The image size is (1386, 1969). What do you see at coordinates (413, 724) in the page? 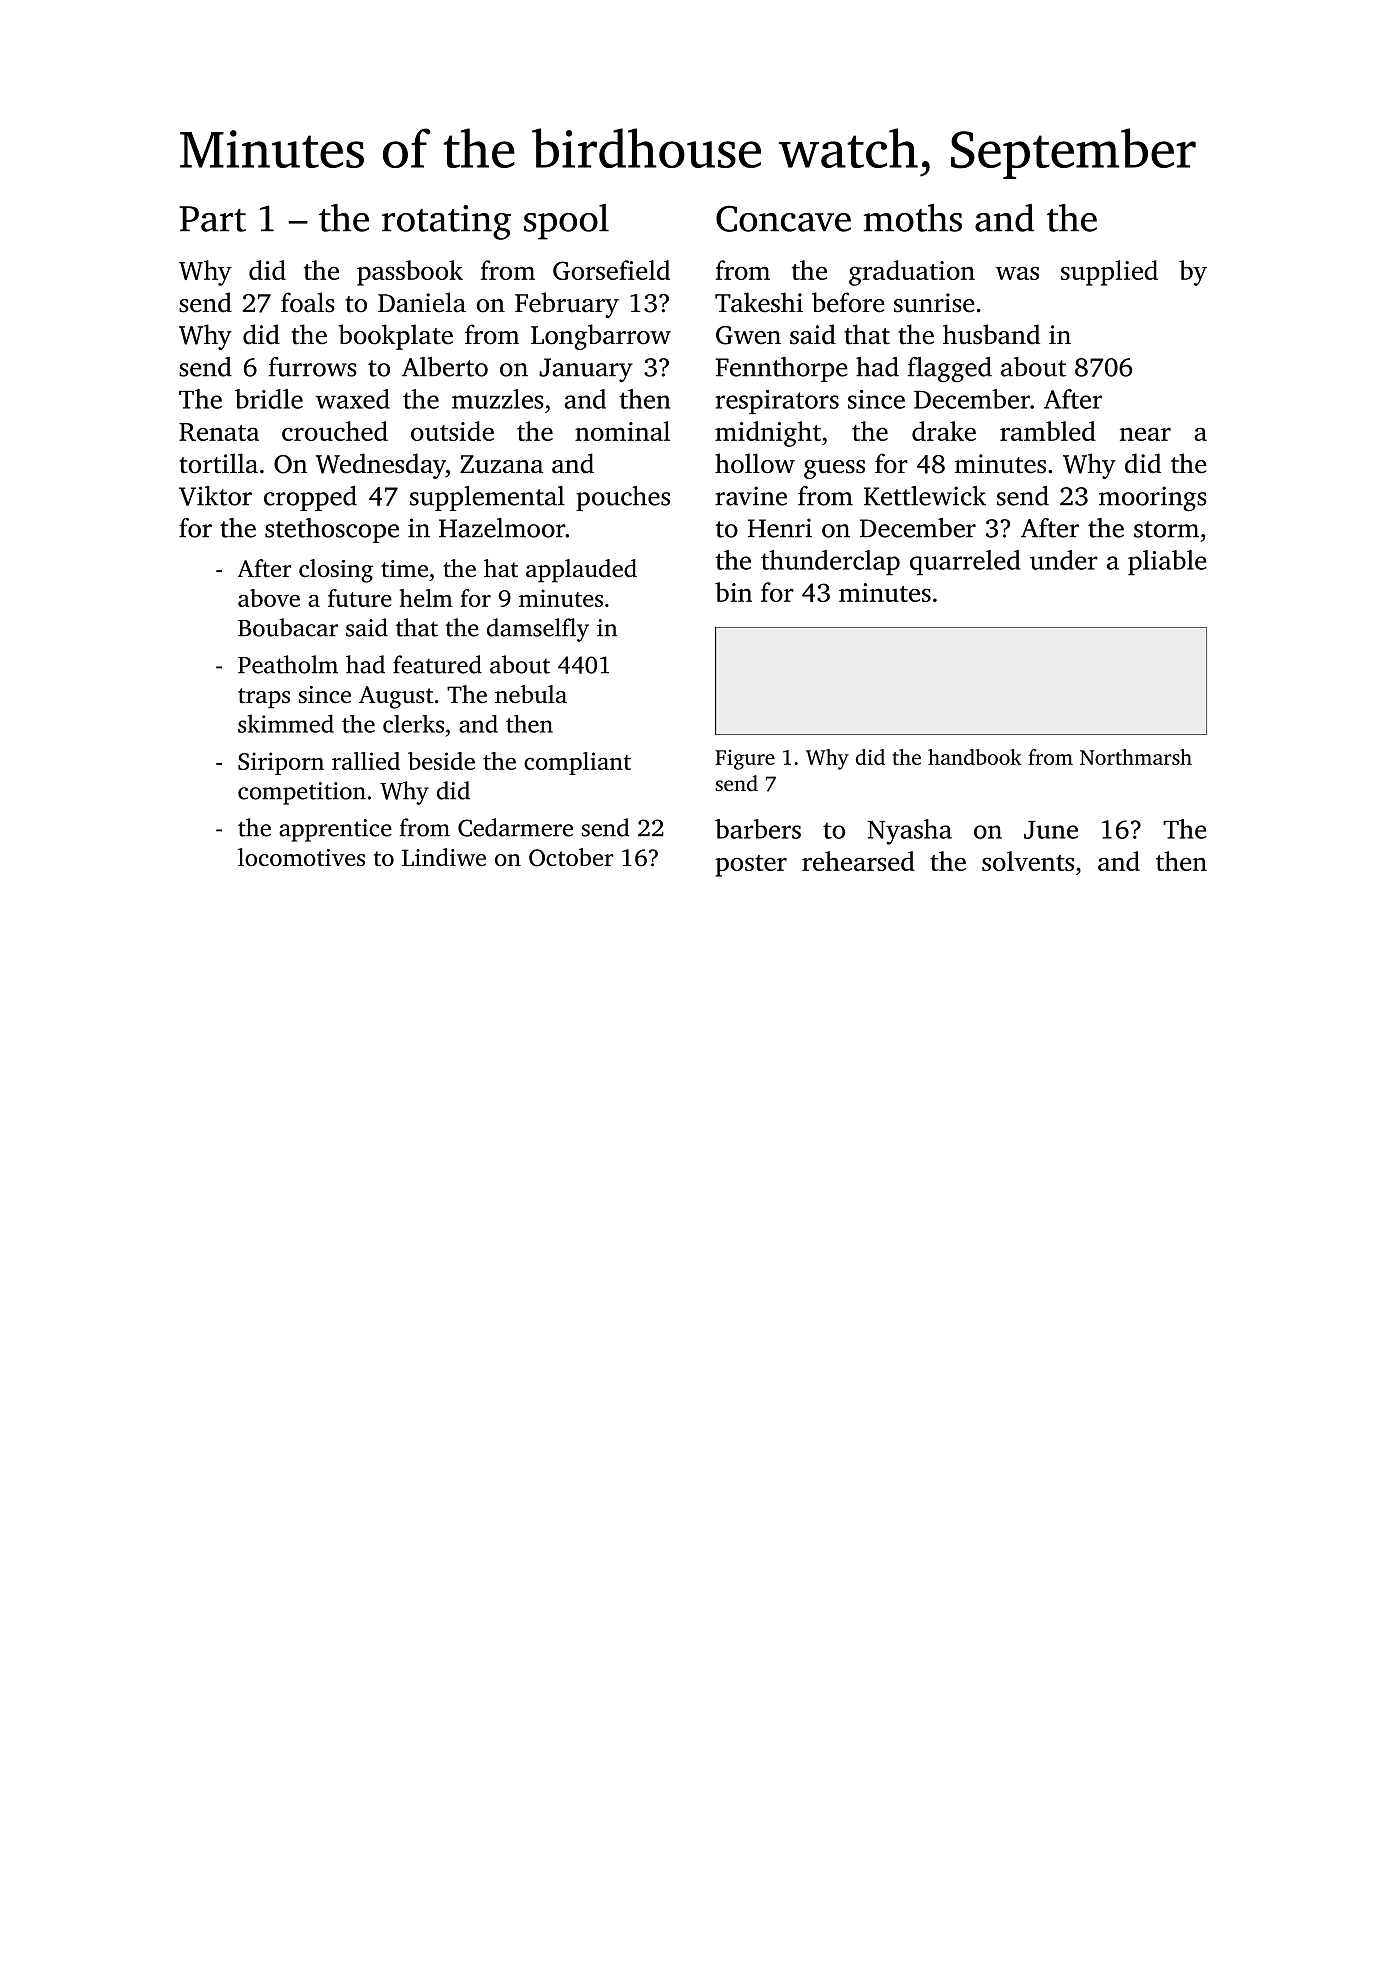
I see `clerks` at bounding box center [413, 724].
